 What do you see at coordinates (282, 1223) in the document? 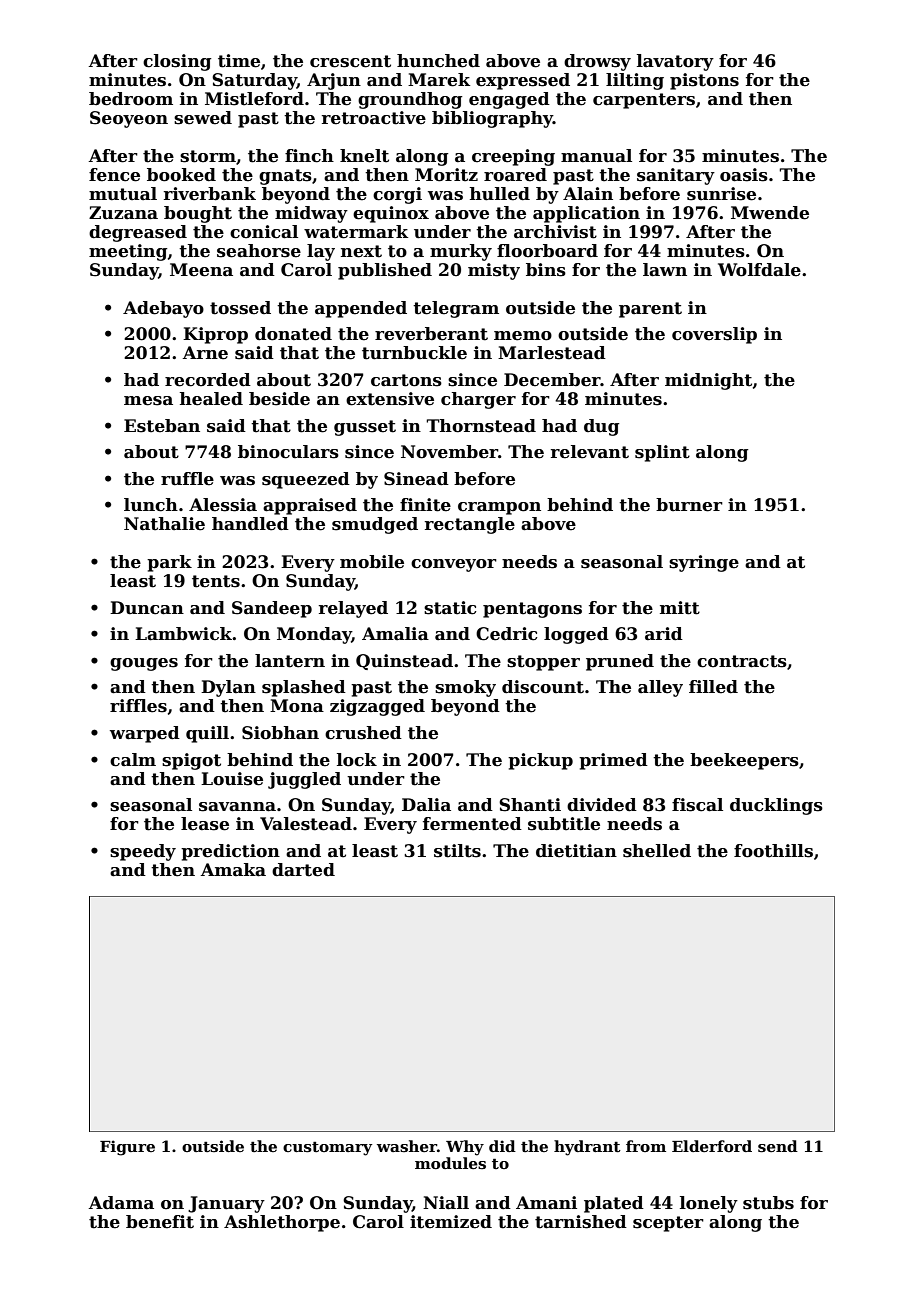
I see `Ashlethorpe` at bounding box center [282, 1223].
